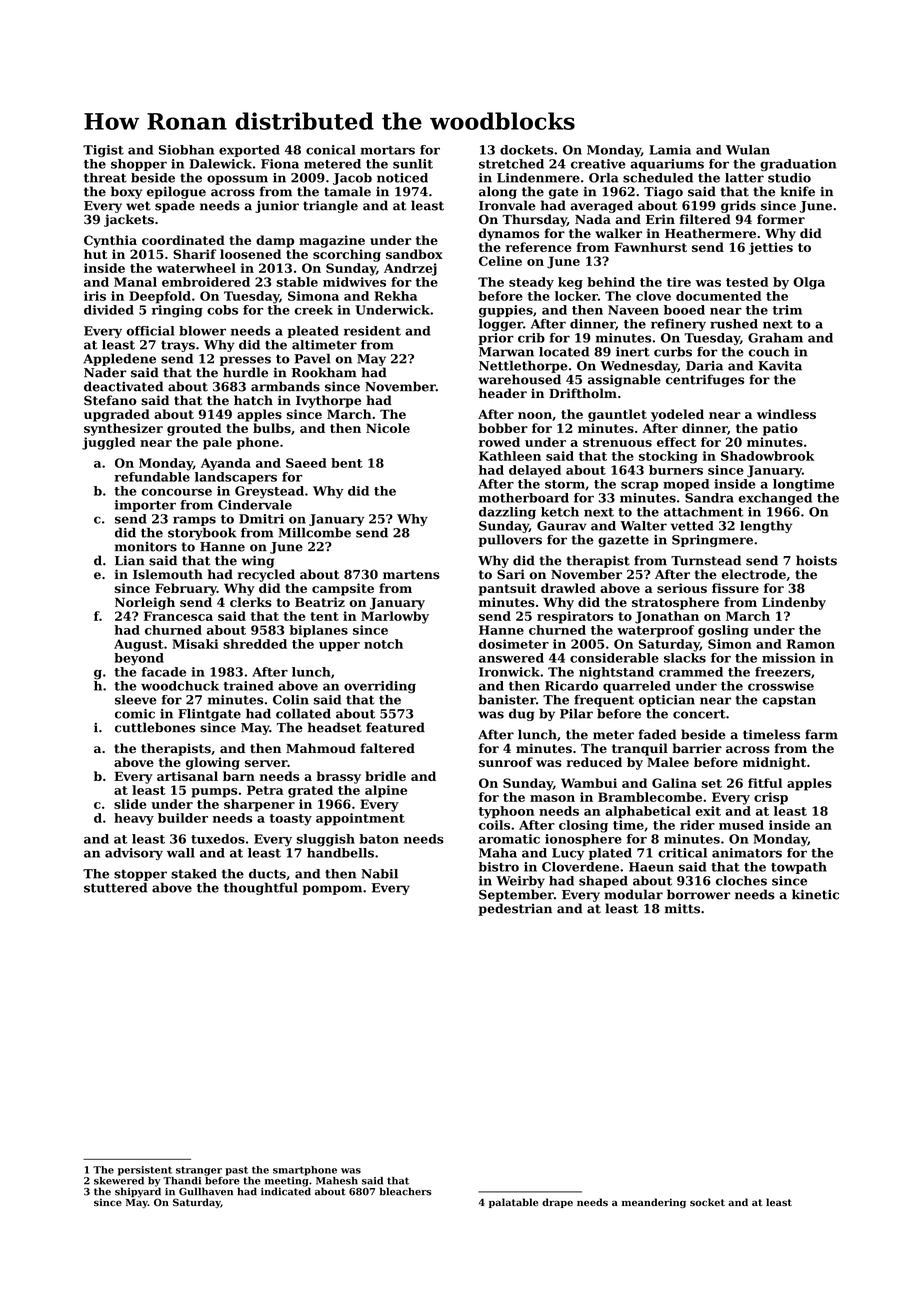  Describe the element at coordinates (815, 894) in the image. I see `kinetic` at that location.
